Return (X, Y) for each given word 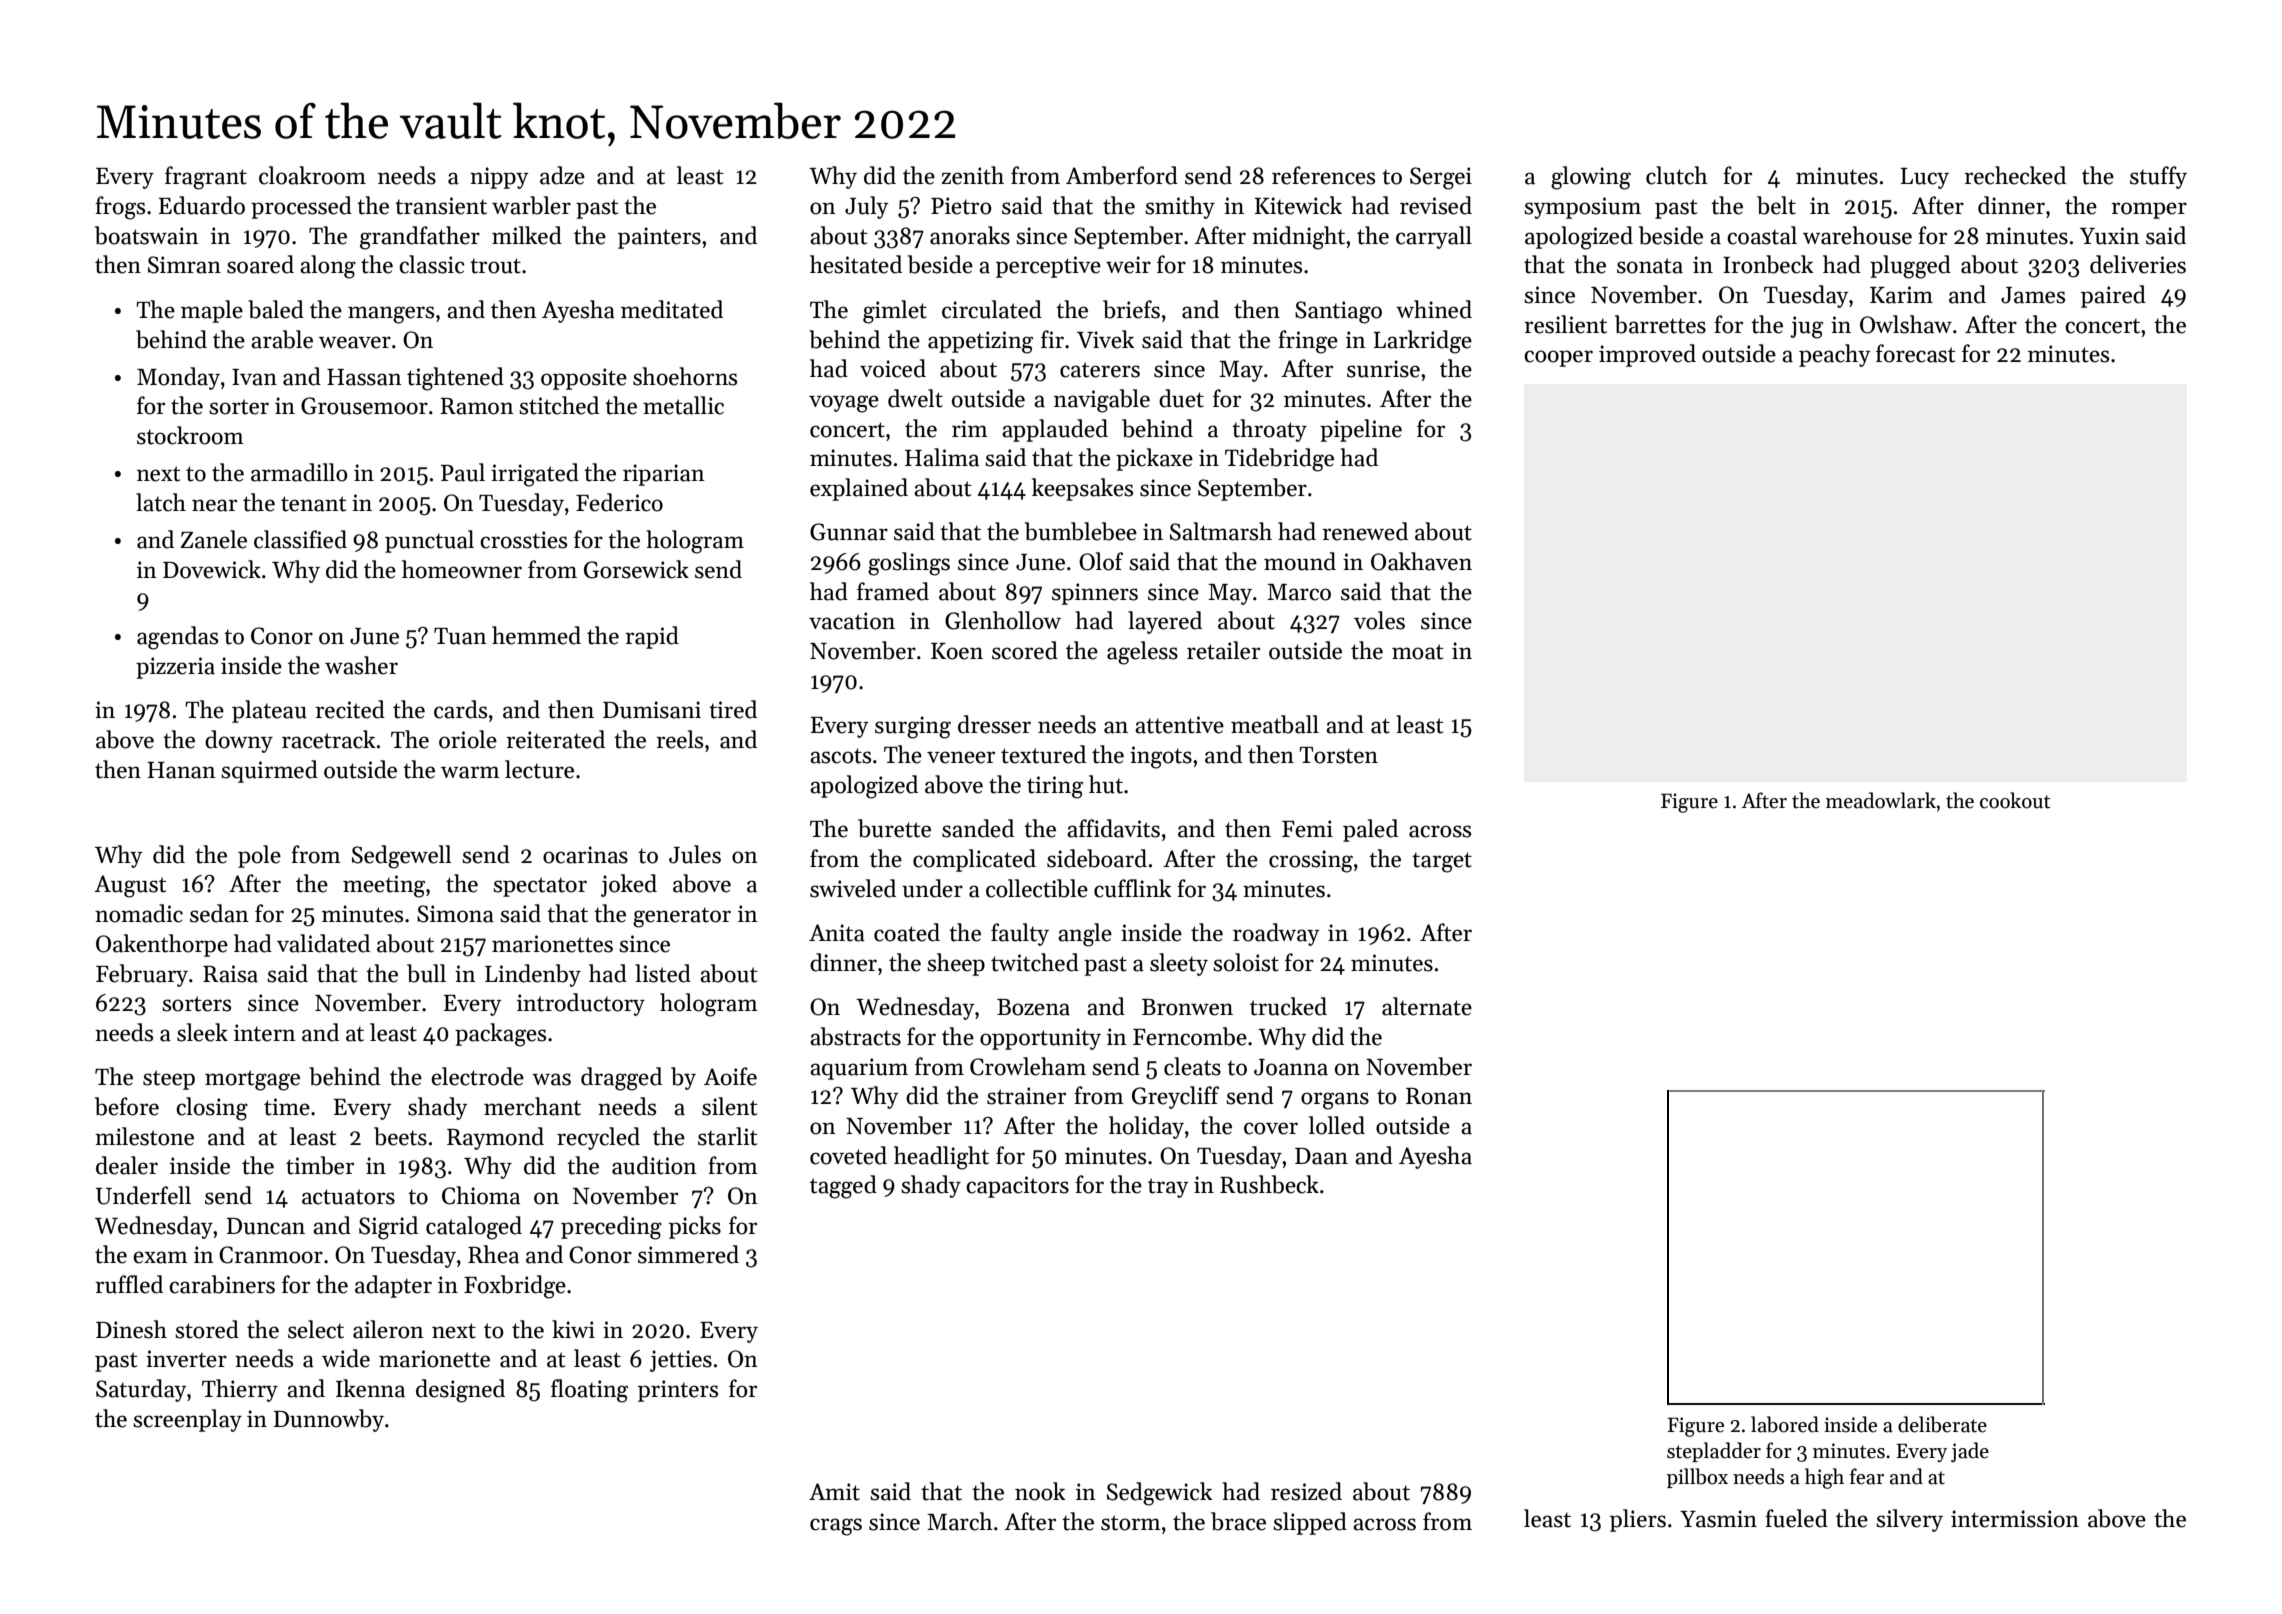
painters (659, 238)
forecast (1915, 353)
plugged (1910, 267)
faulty (1020, 934)
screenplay (187, 1420)
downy (239, 741)
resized (1306, 1491)
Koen (957, 651)
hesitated (856, 264)
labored (1785, 1424)
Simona (455, 914)
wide (346, 1358)
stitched (559, 405)
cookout (2015, 800)
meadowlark (1881, 800)
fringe (1308, 342)
